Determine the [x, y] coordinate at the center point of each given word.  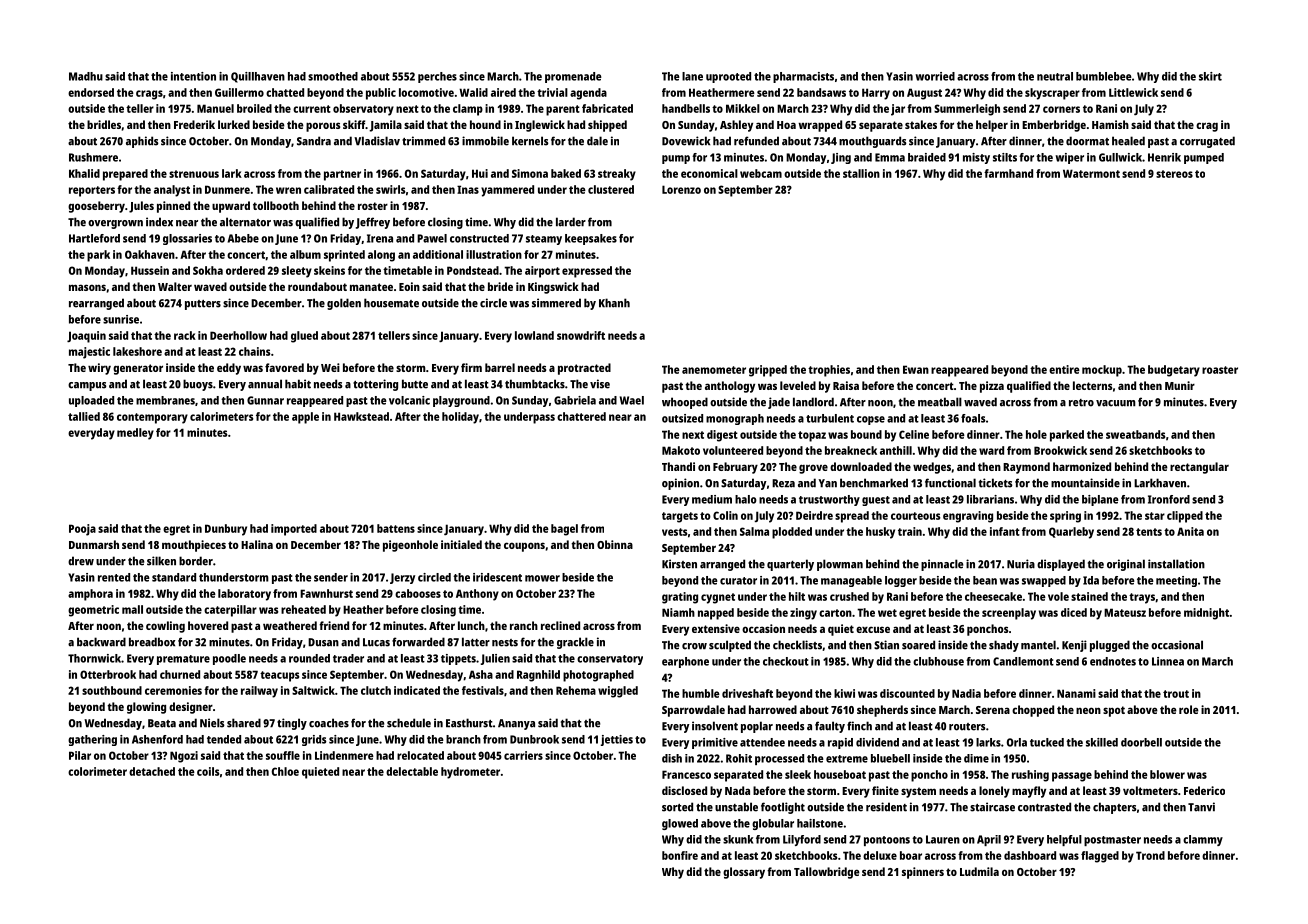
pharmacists [803, 77]
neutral [1055, 76]
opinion [680, 484]
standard [174, 577]
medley [135, 434]
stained [1089, 596]
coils [208, 771]
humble [701, 693]
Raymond [1026, 468]
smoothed [333, 76]
